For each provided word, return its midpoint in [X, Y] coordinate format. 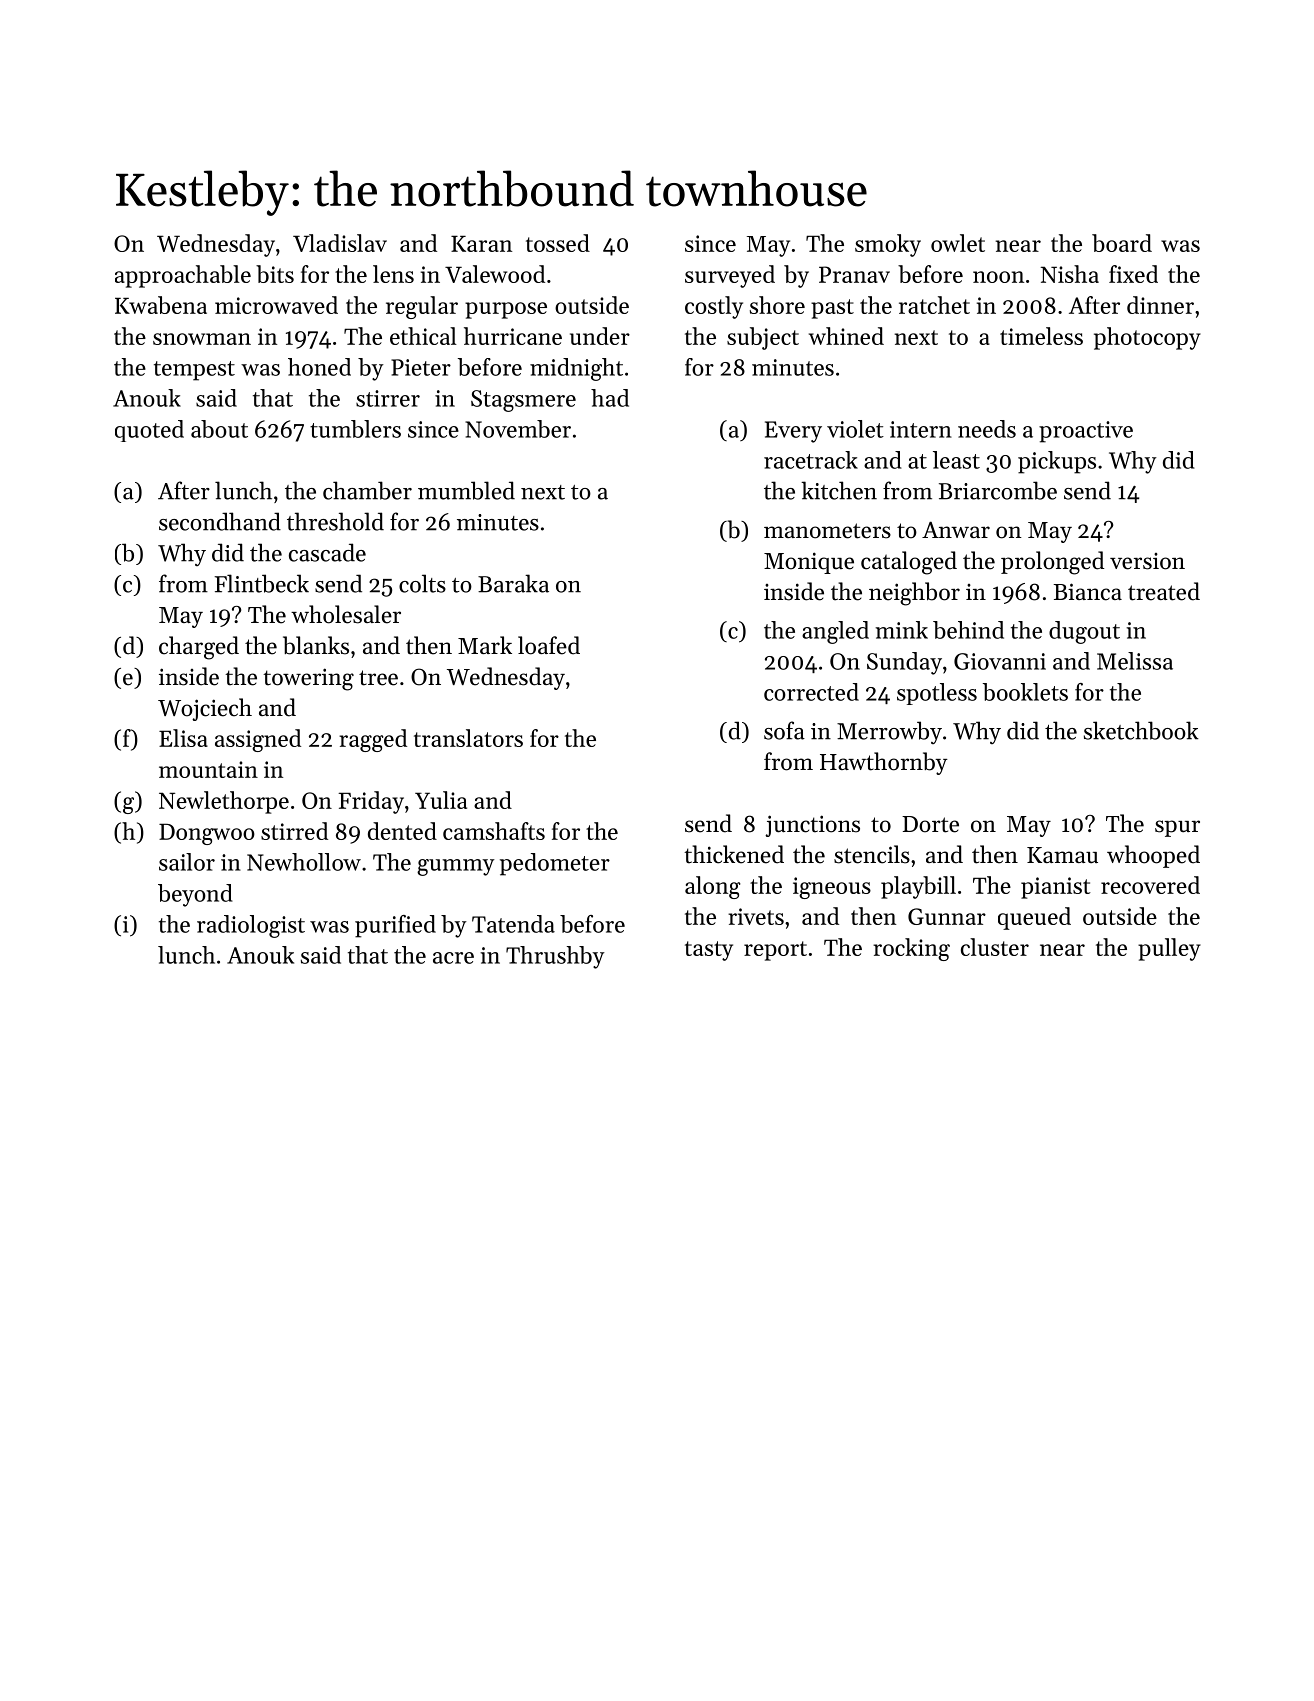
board [1122, 243]
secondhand [220, 521]
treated [1164, 591]
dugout [1084, 632]
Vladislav [340, 243]
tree [378, 678]
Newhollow [304, 862]
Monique [809, 563]
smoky [888, 245]
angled [835, 632]
